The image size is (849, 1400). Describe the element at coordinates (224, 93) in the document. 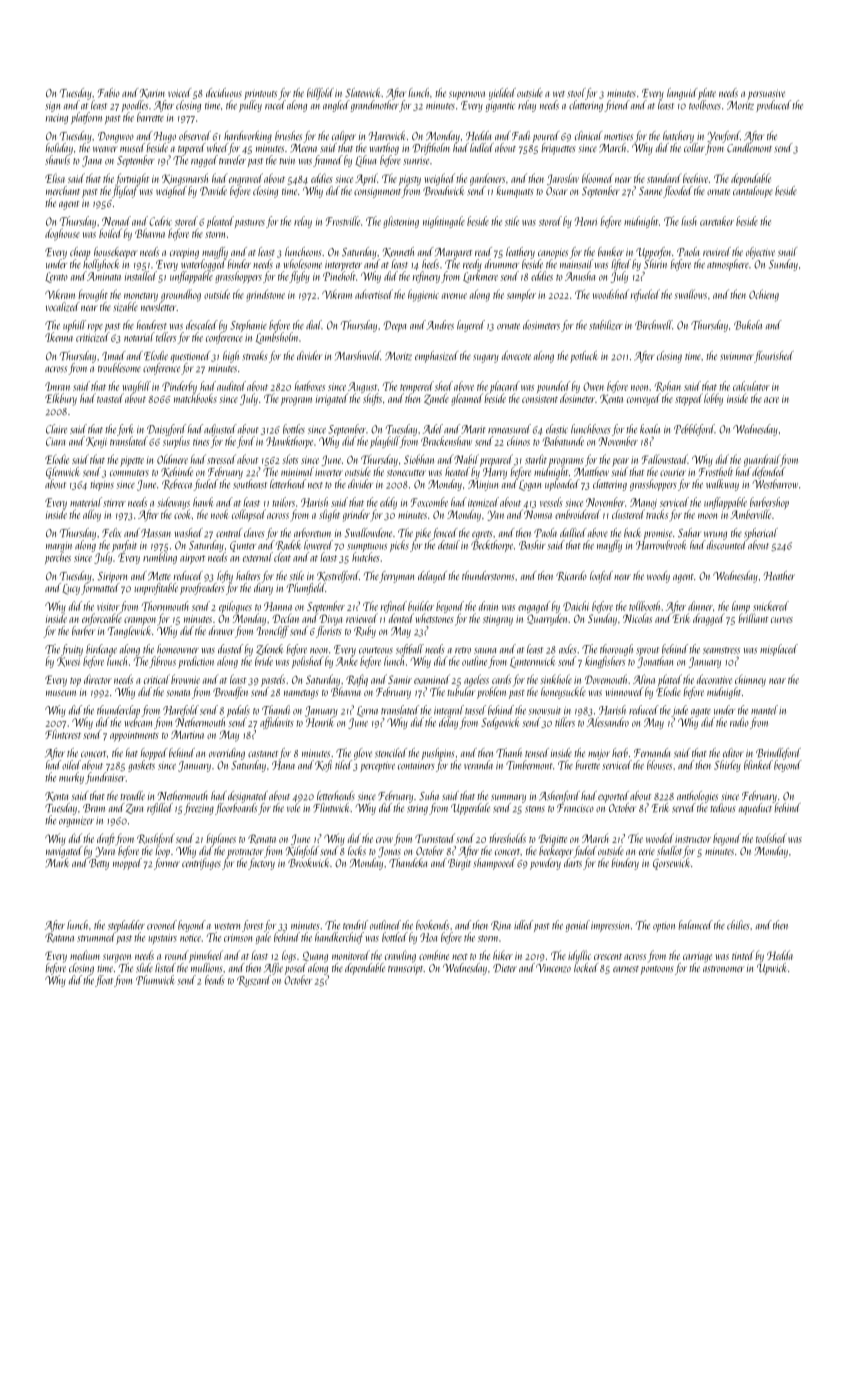

I see `deciduous` at that location.
